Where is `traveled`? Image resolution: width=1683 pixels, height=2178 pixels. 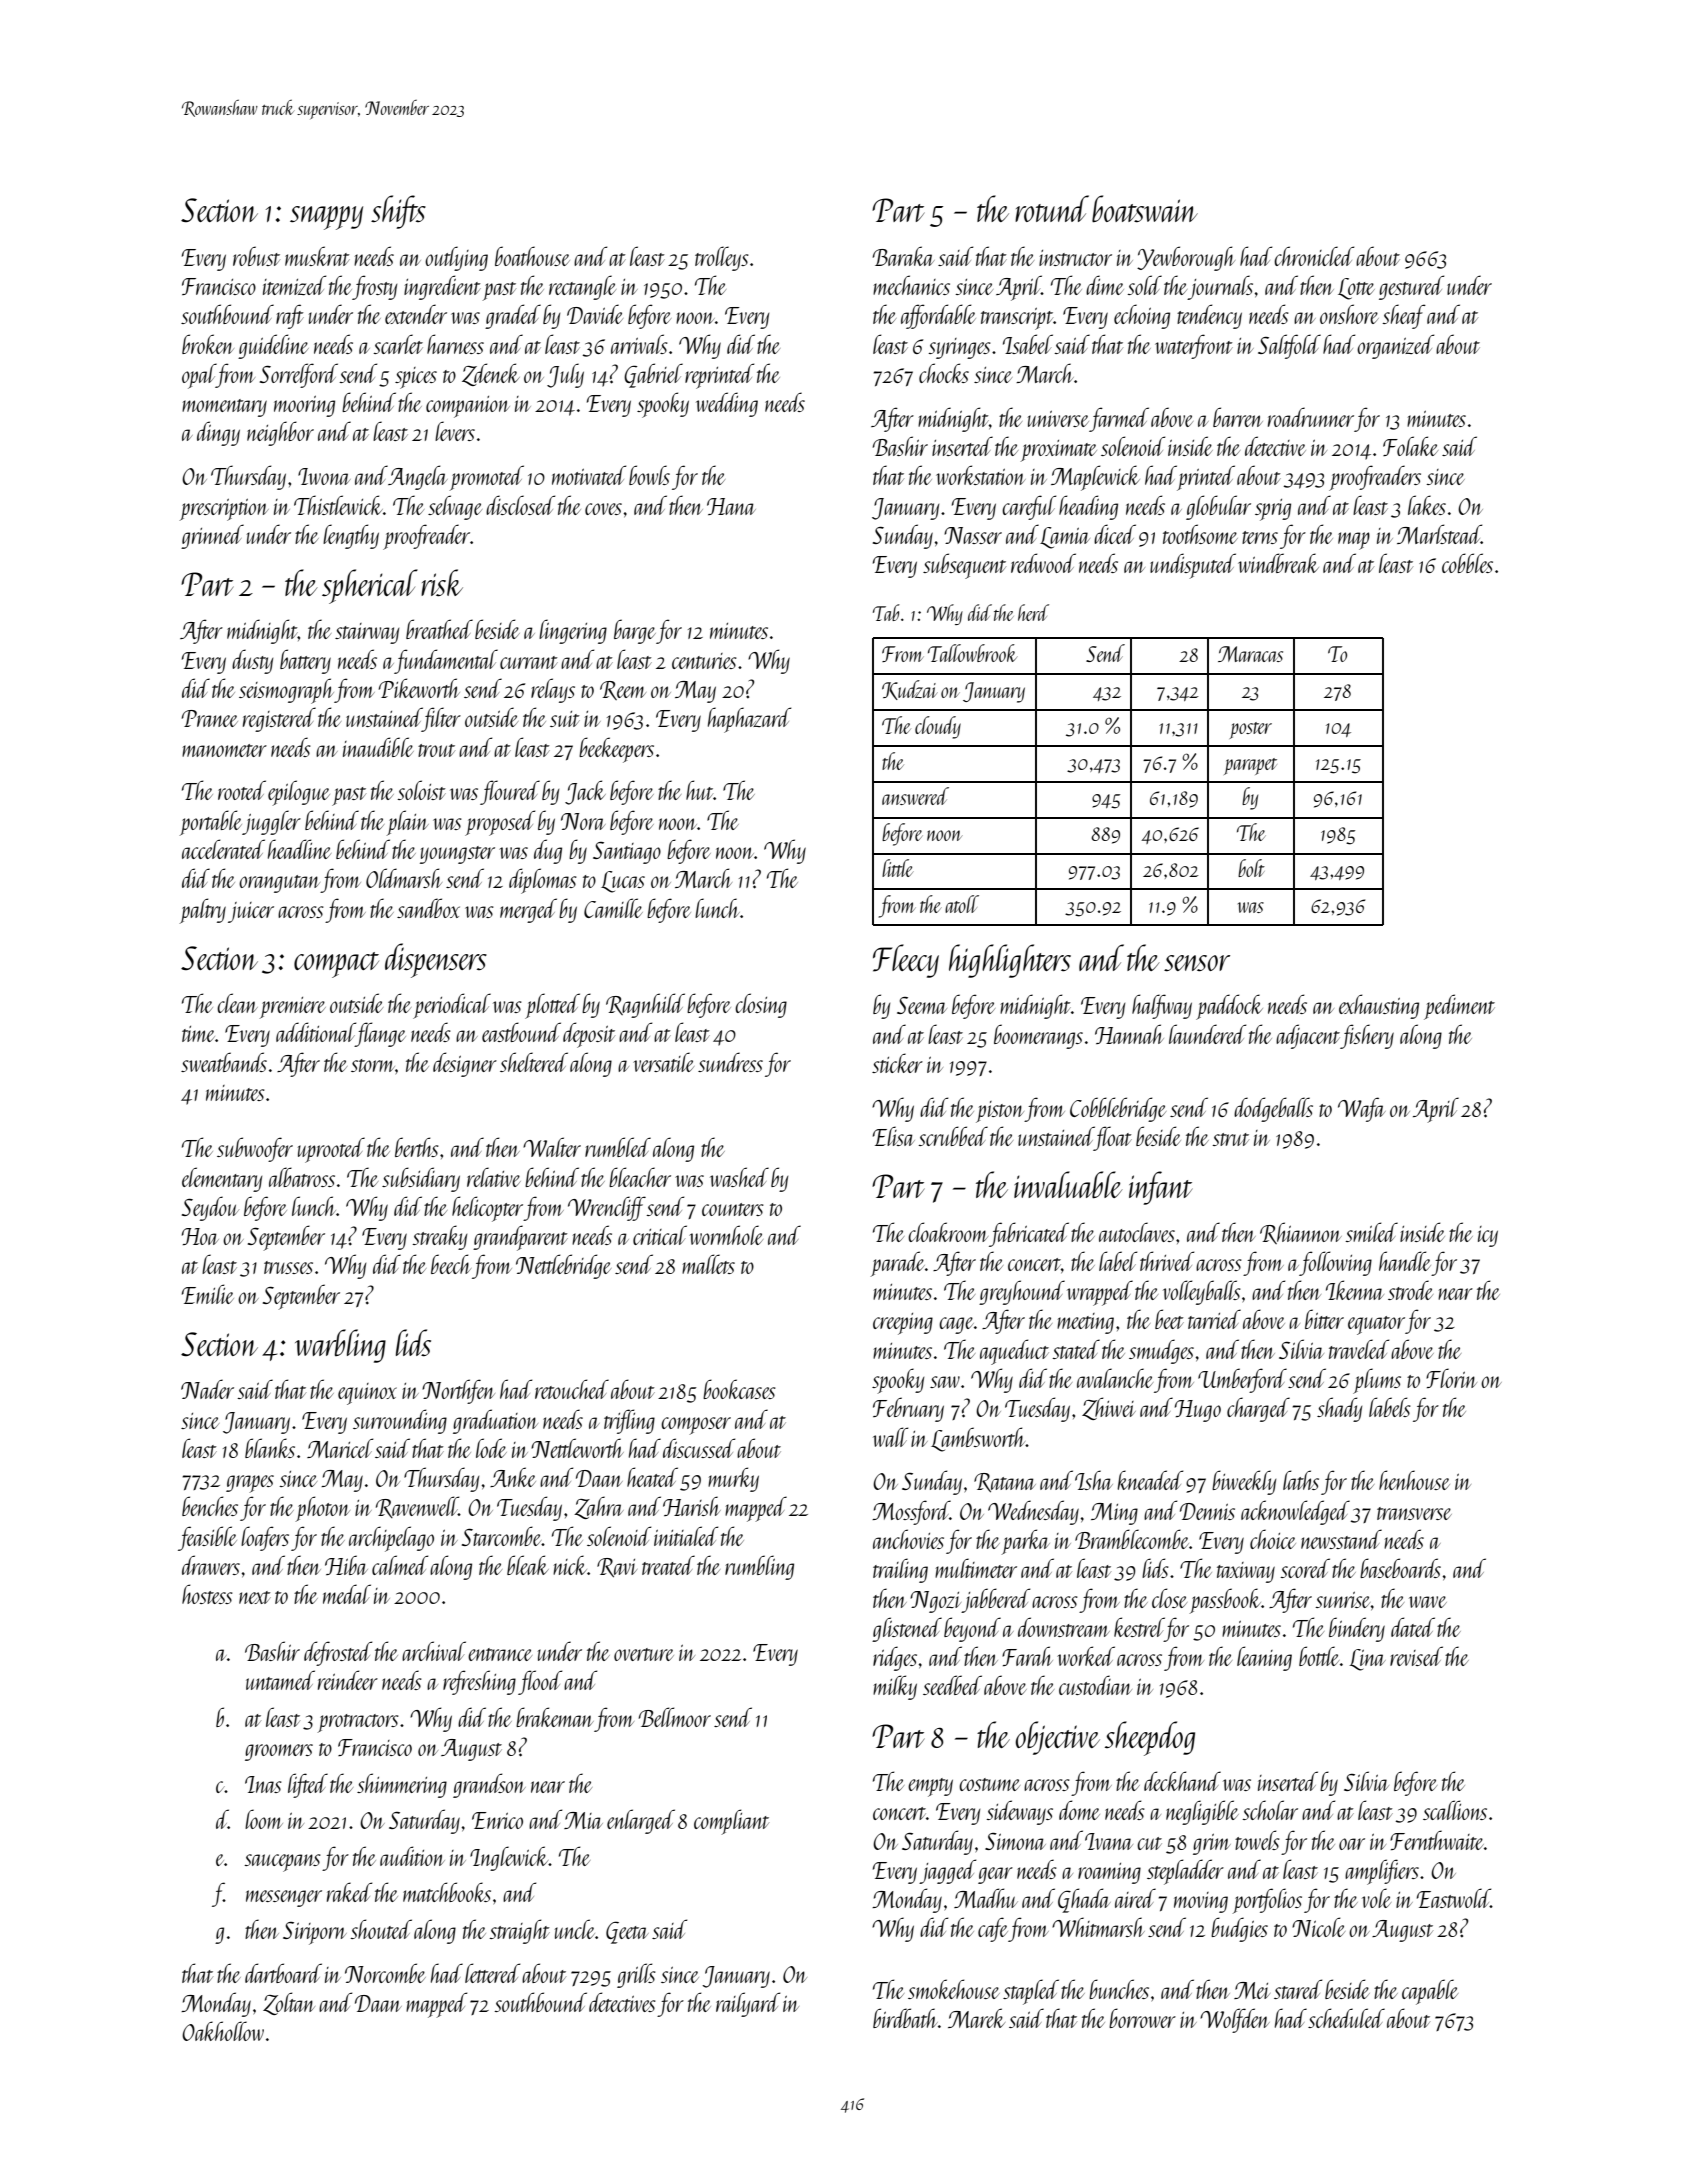 traveled is located at coordinates (1359, 1349).
